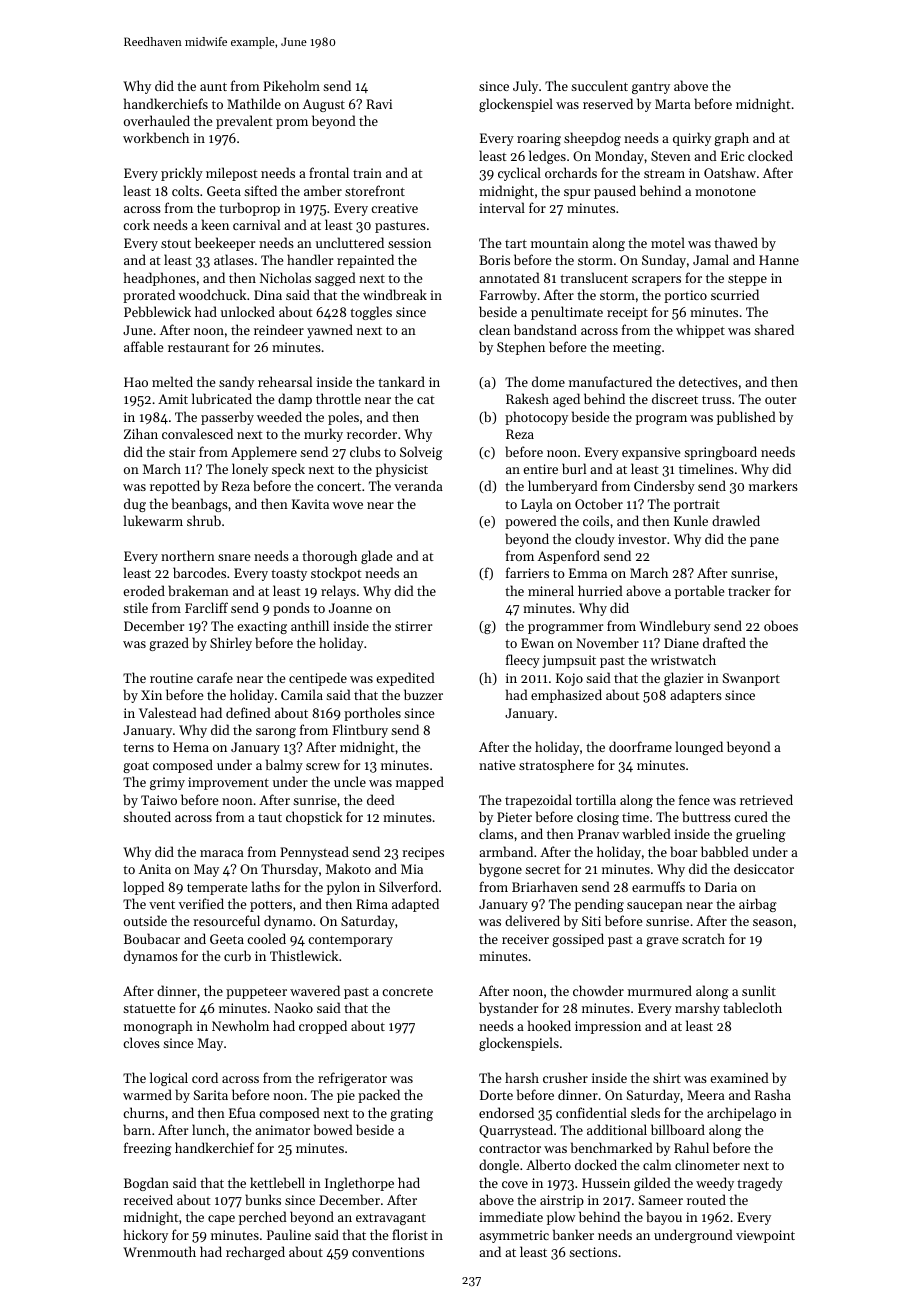 The image size is (924, 1308). What do you see at coordinates (593, 1252) in the screenshot?
I see `sections` at bounding box center [593, 1252].
